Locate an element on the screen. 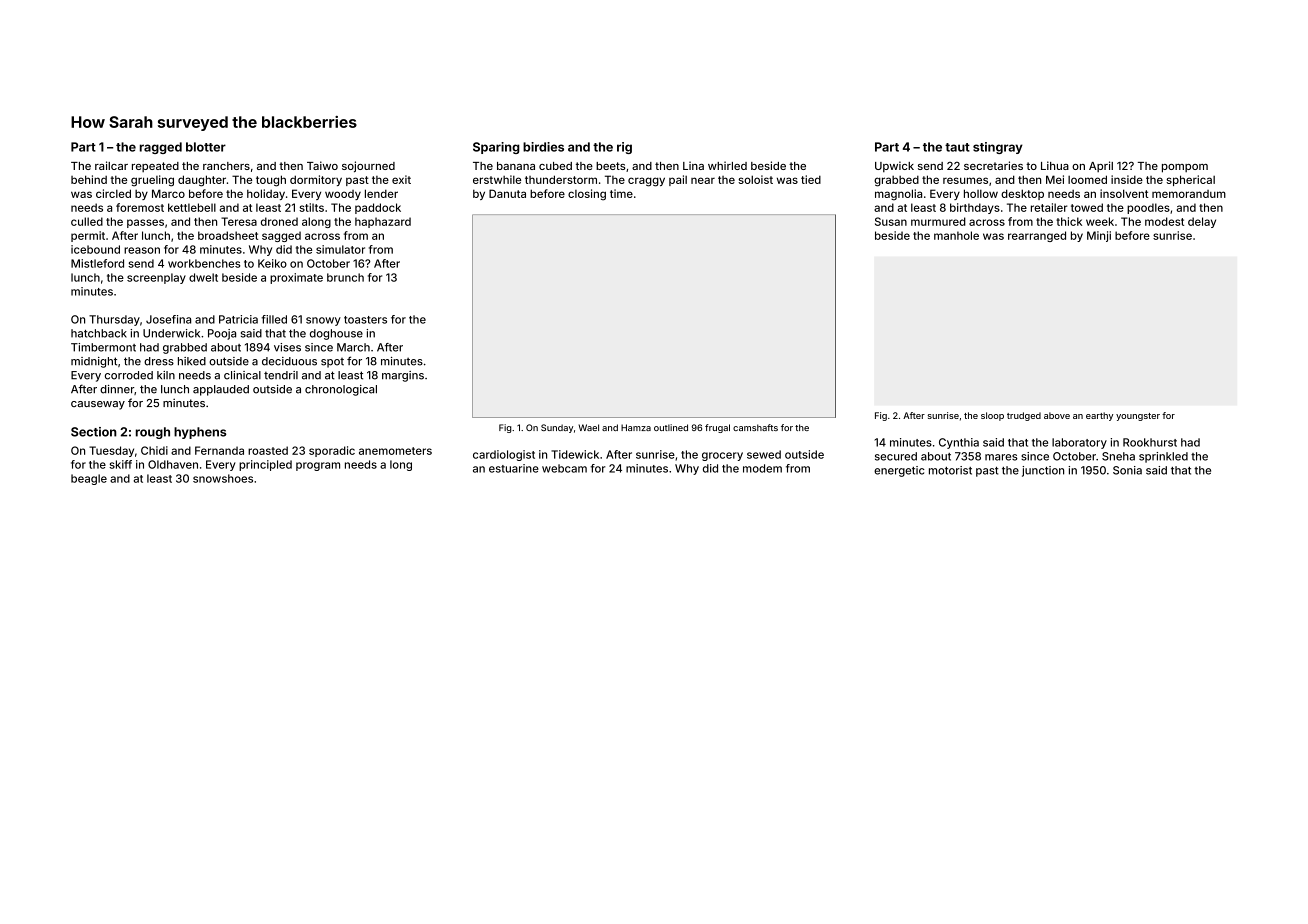  screenplay is located at coordinates (156, 278).
